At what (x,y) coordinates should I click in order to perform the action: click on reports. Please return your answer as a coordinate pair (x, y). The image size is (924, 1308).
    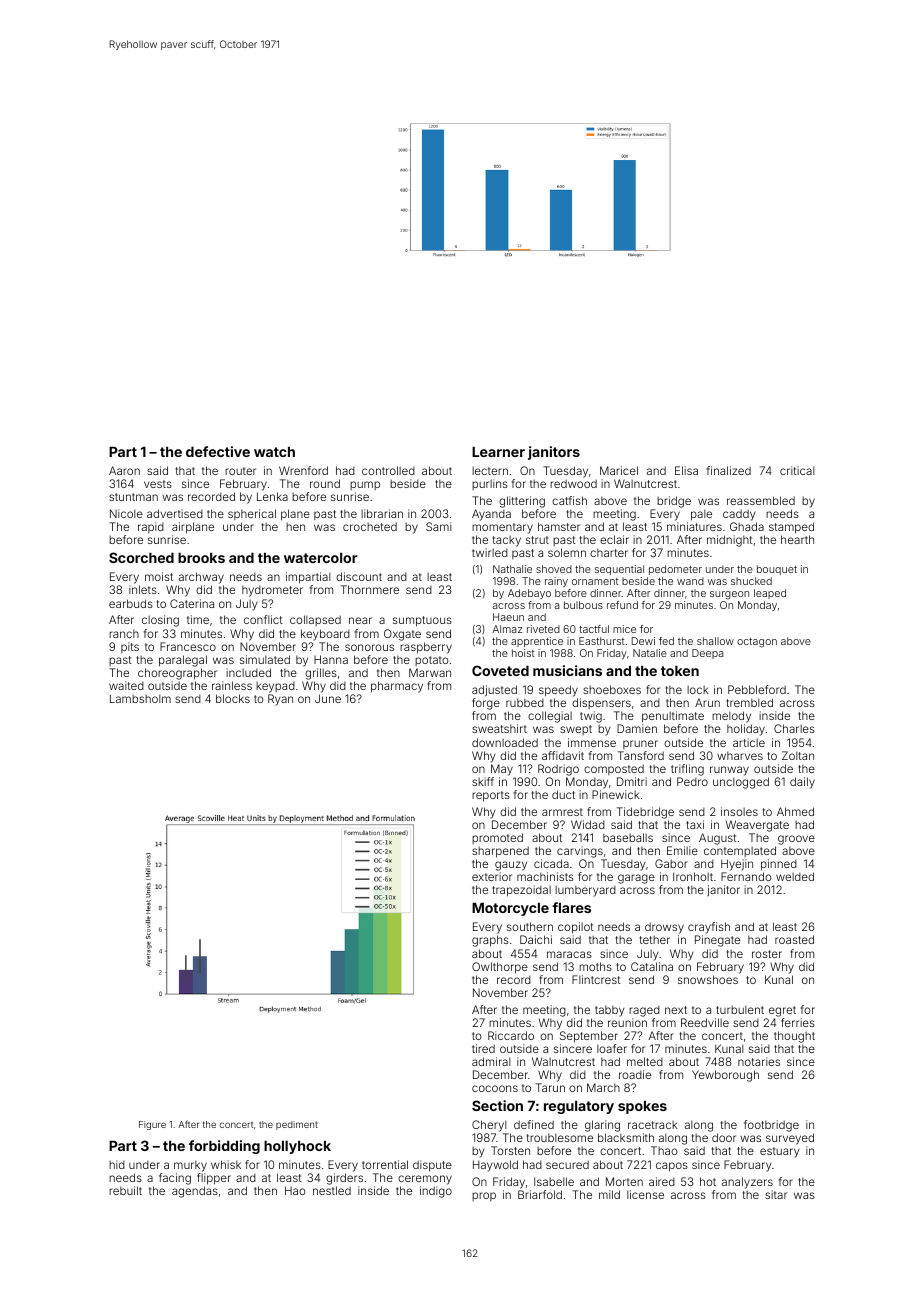
    Looking at the image, I should click on (491, 796).
